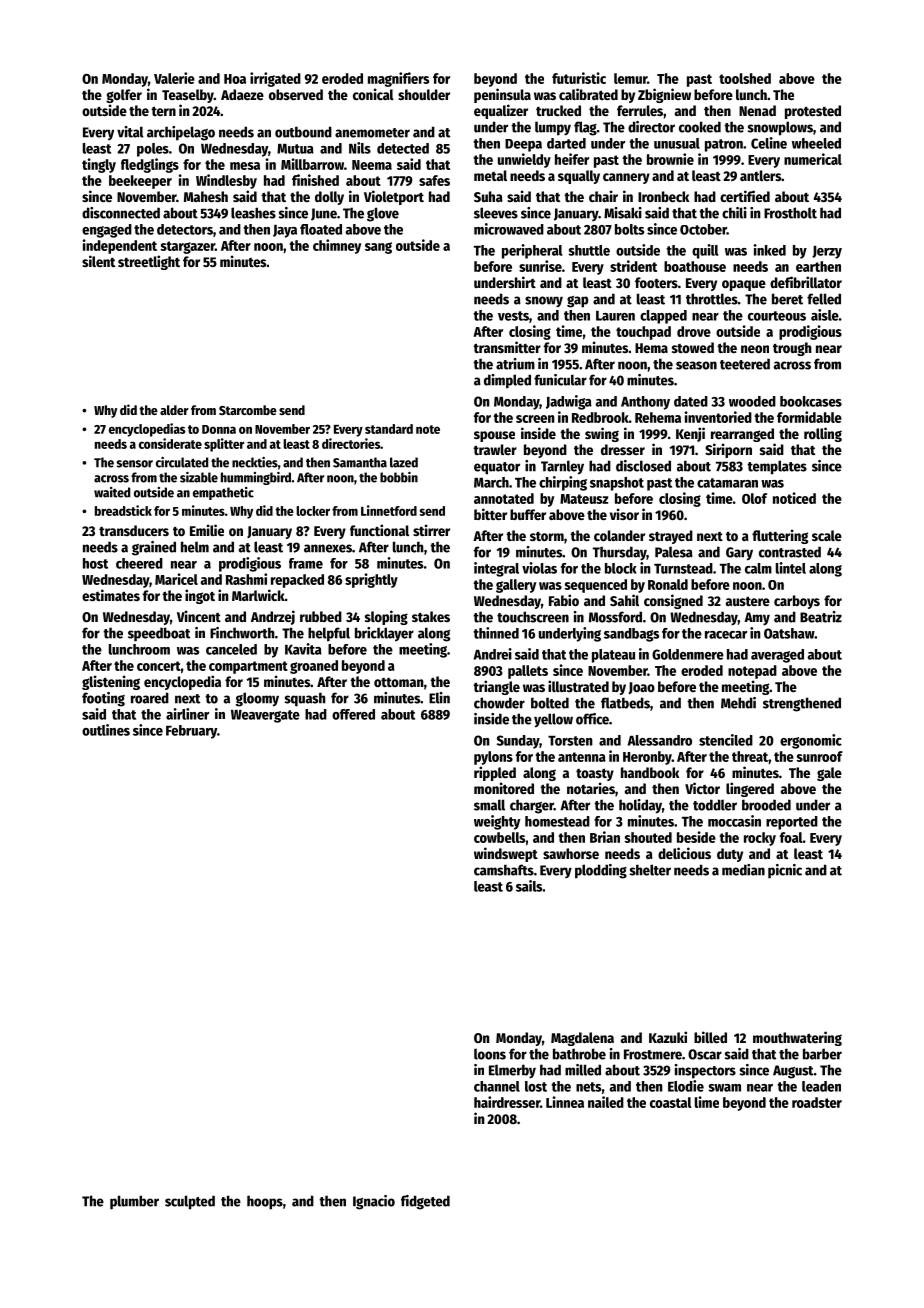 This screenshot has width=924, height=1308. Describe the element at coordinates (112, 492) in the screenshot. I see `waited` at that location.
